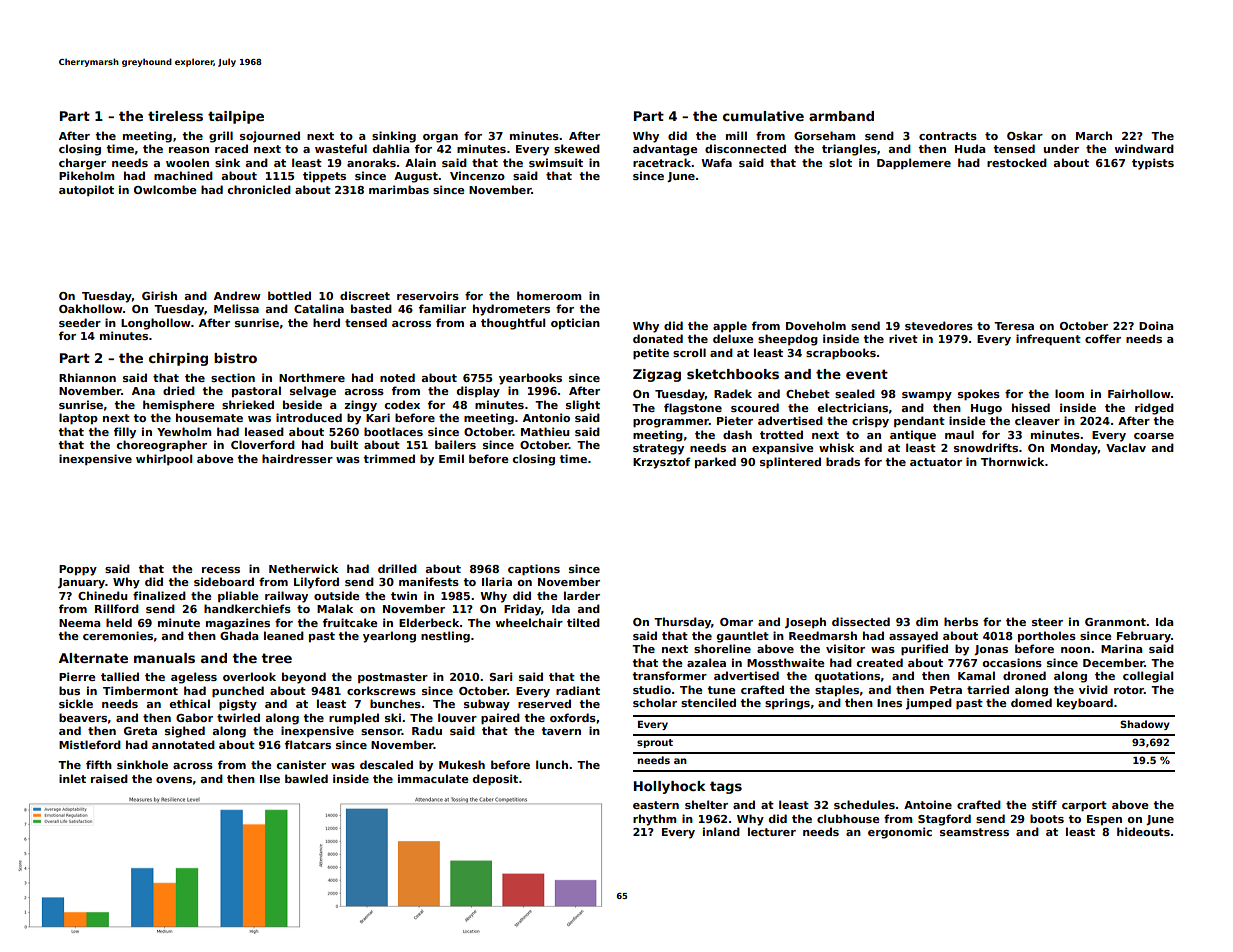 Image resolution: width=1233 pixels, height=952 pixels. What do you see at coordinates (1156, 325) in the image?
I see `Doina` at bounding box center [1156, 325].
